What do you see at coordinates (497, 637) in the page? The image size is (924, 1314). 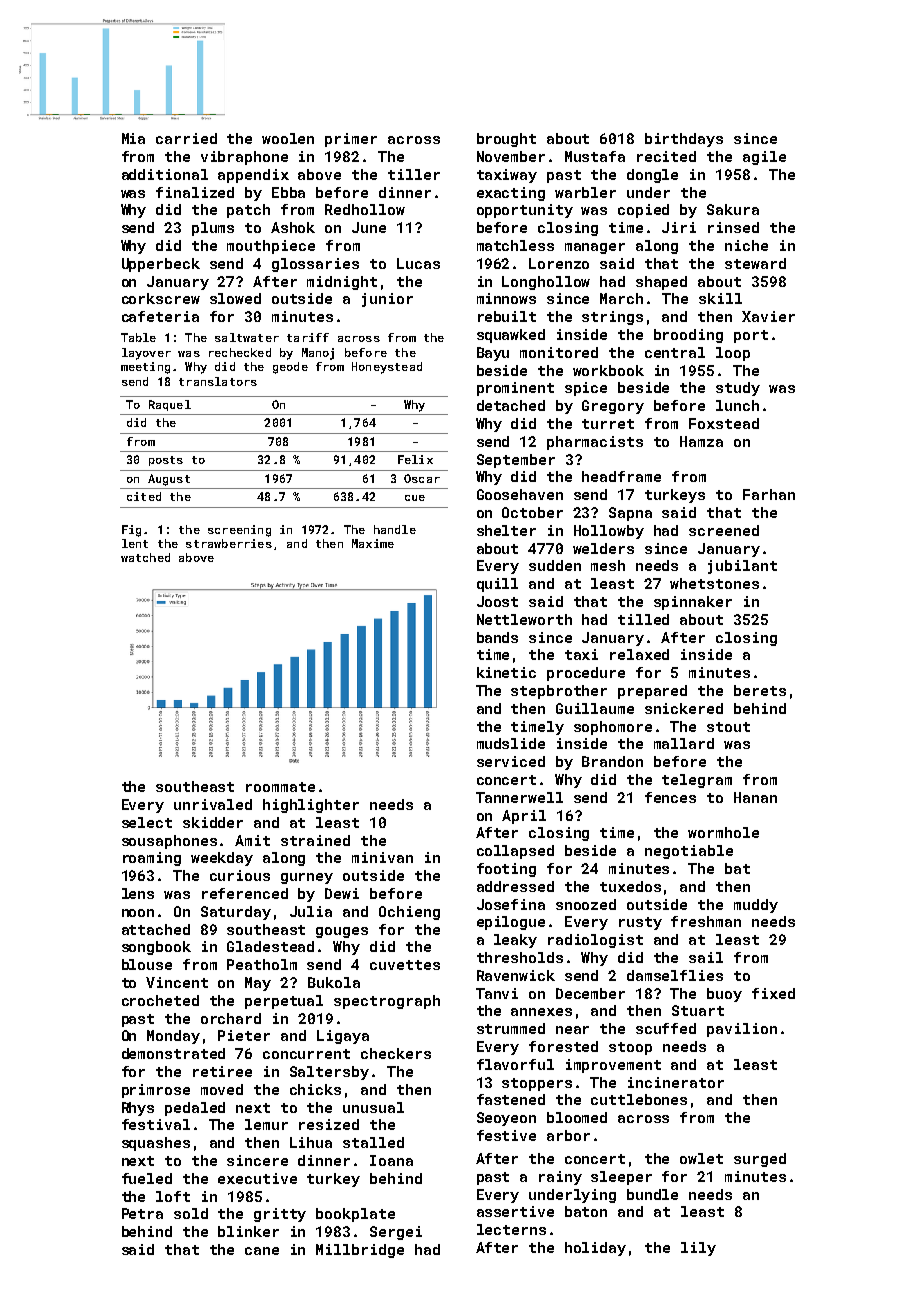 I see `bands` at bounding box center [497, 637].
